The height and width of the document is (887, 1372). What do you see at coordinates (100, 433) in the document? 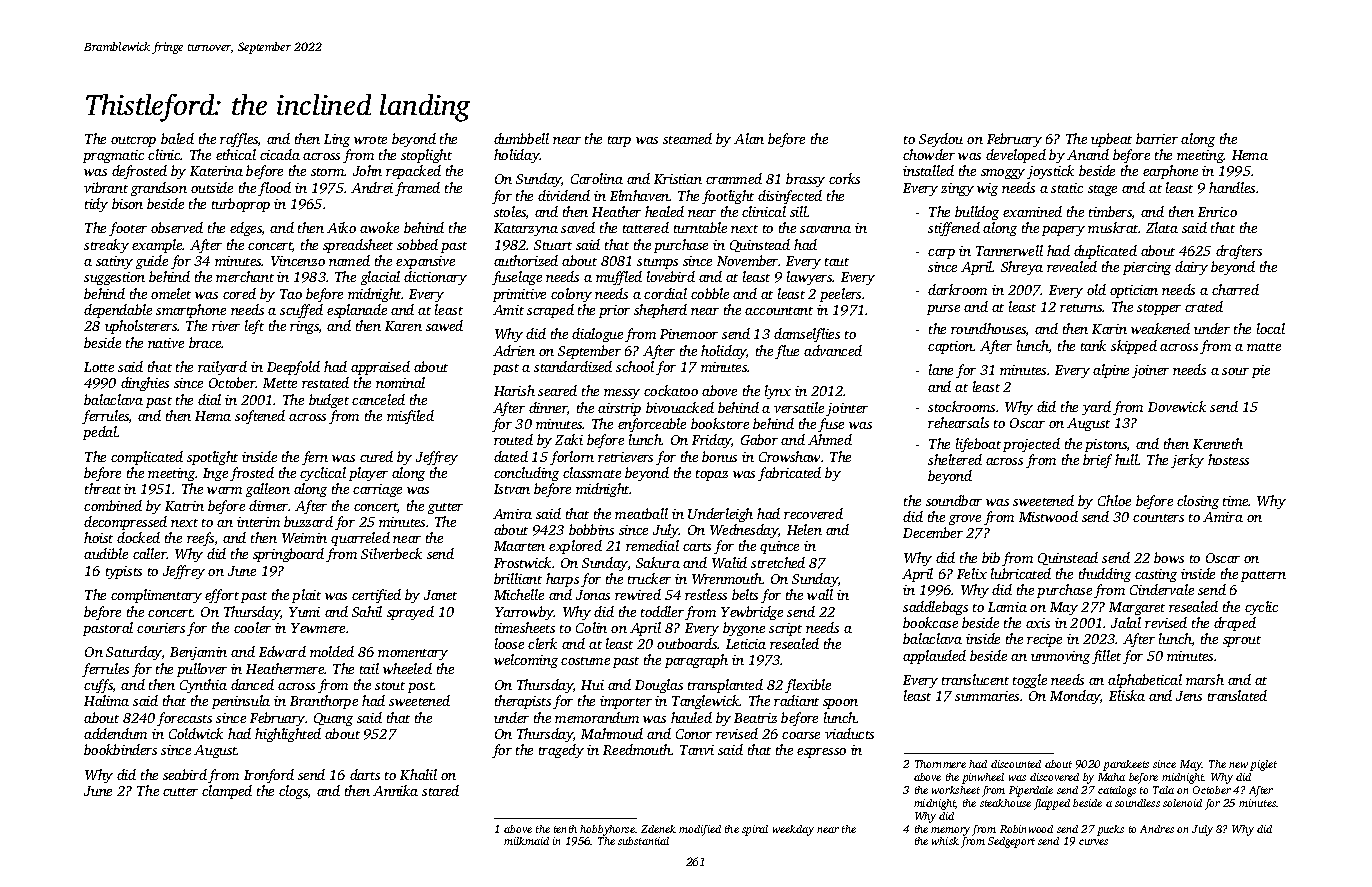
I see `pedal` at bounding box center [100, 433].
